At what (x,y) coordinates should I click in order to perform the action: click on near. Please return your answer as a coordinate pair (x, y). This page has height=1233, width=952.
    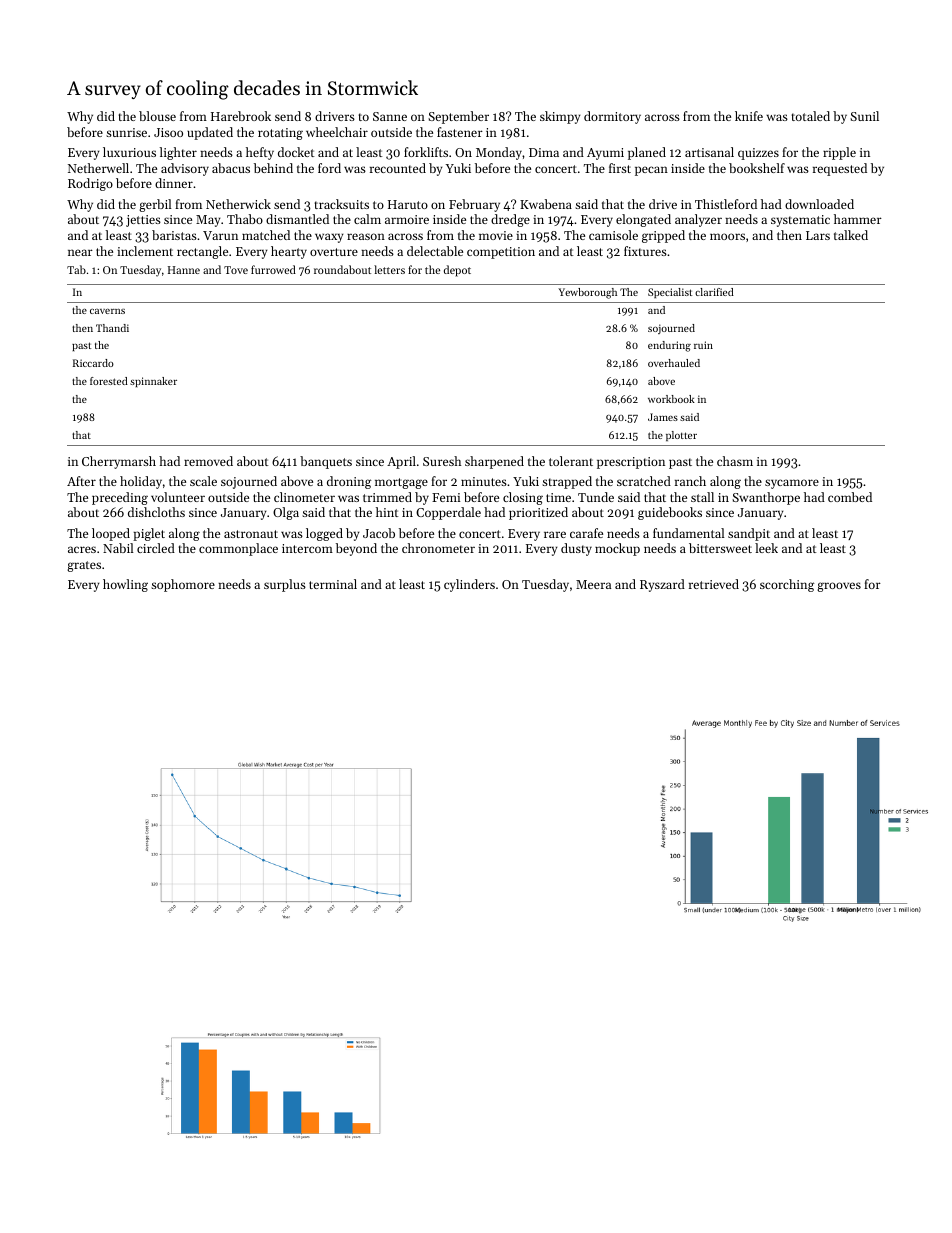
    Looking at the image, I should click on (80, 252).
